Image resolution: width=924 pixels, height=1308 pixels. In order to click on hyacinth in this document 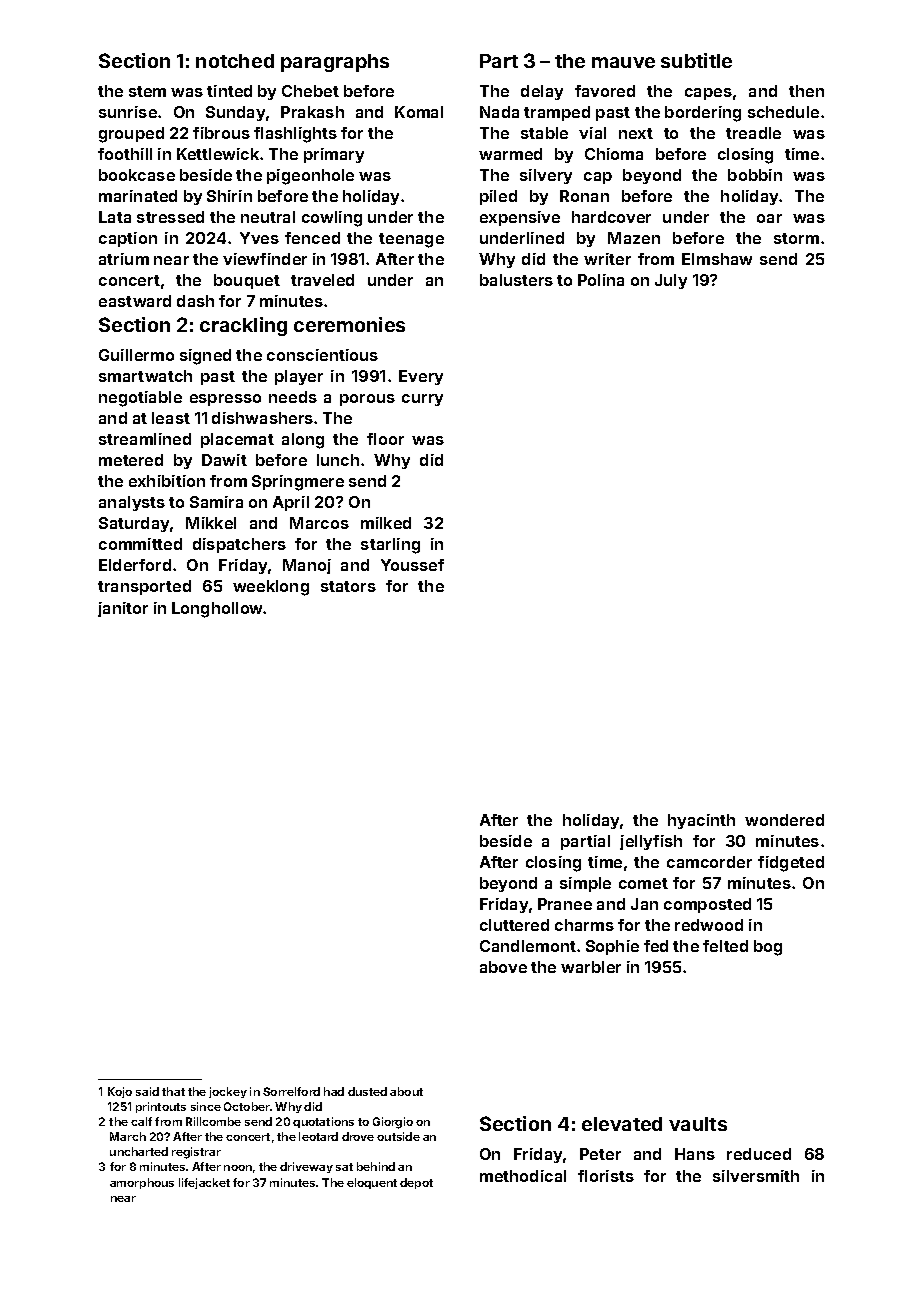, I will do `click(701, 821)`.
